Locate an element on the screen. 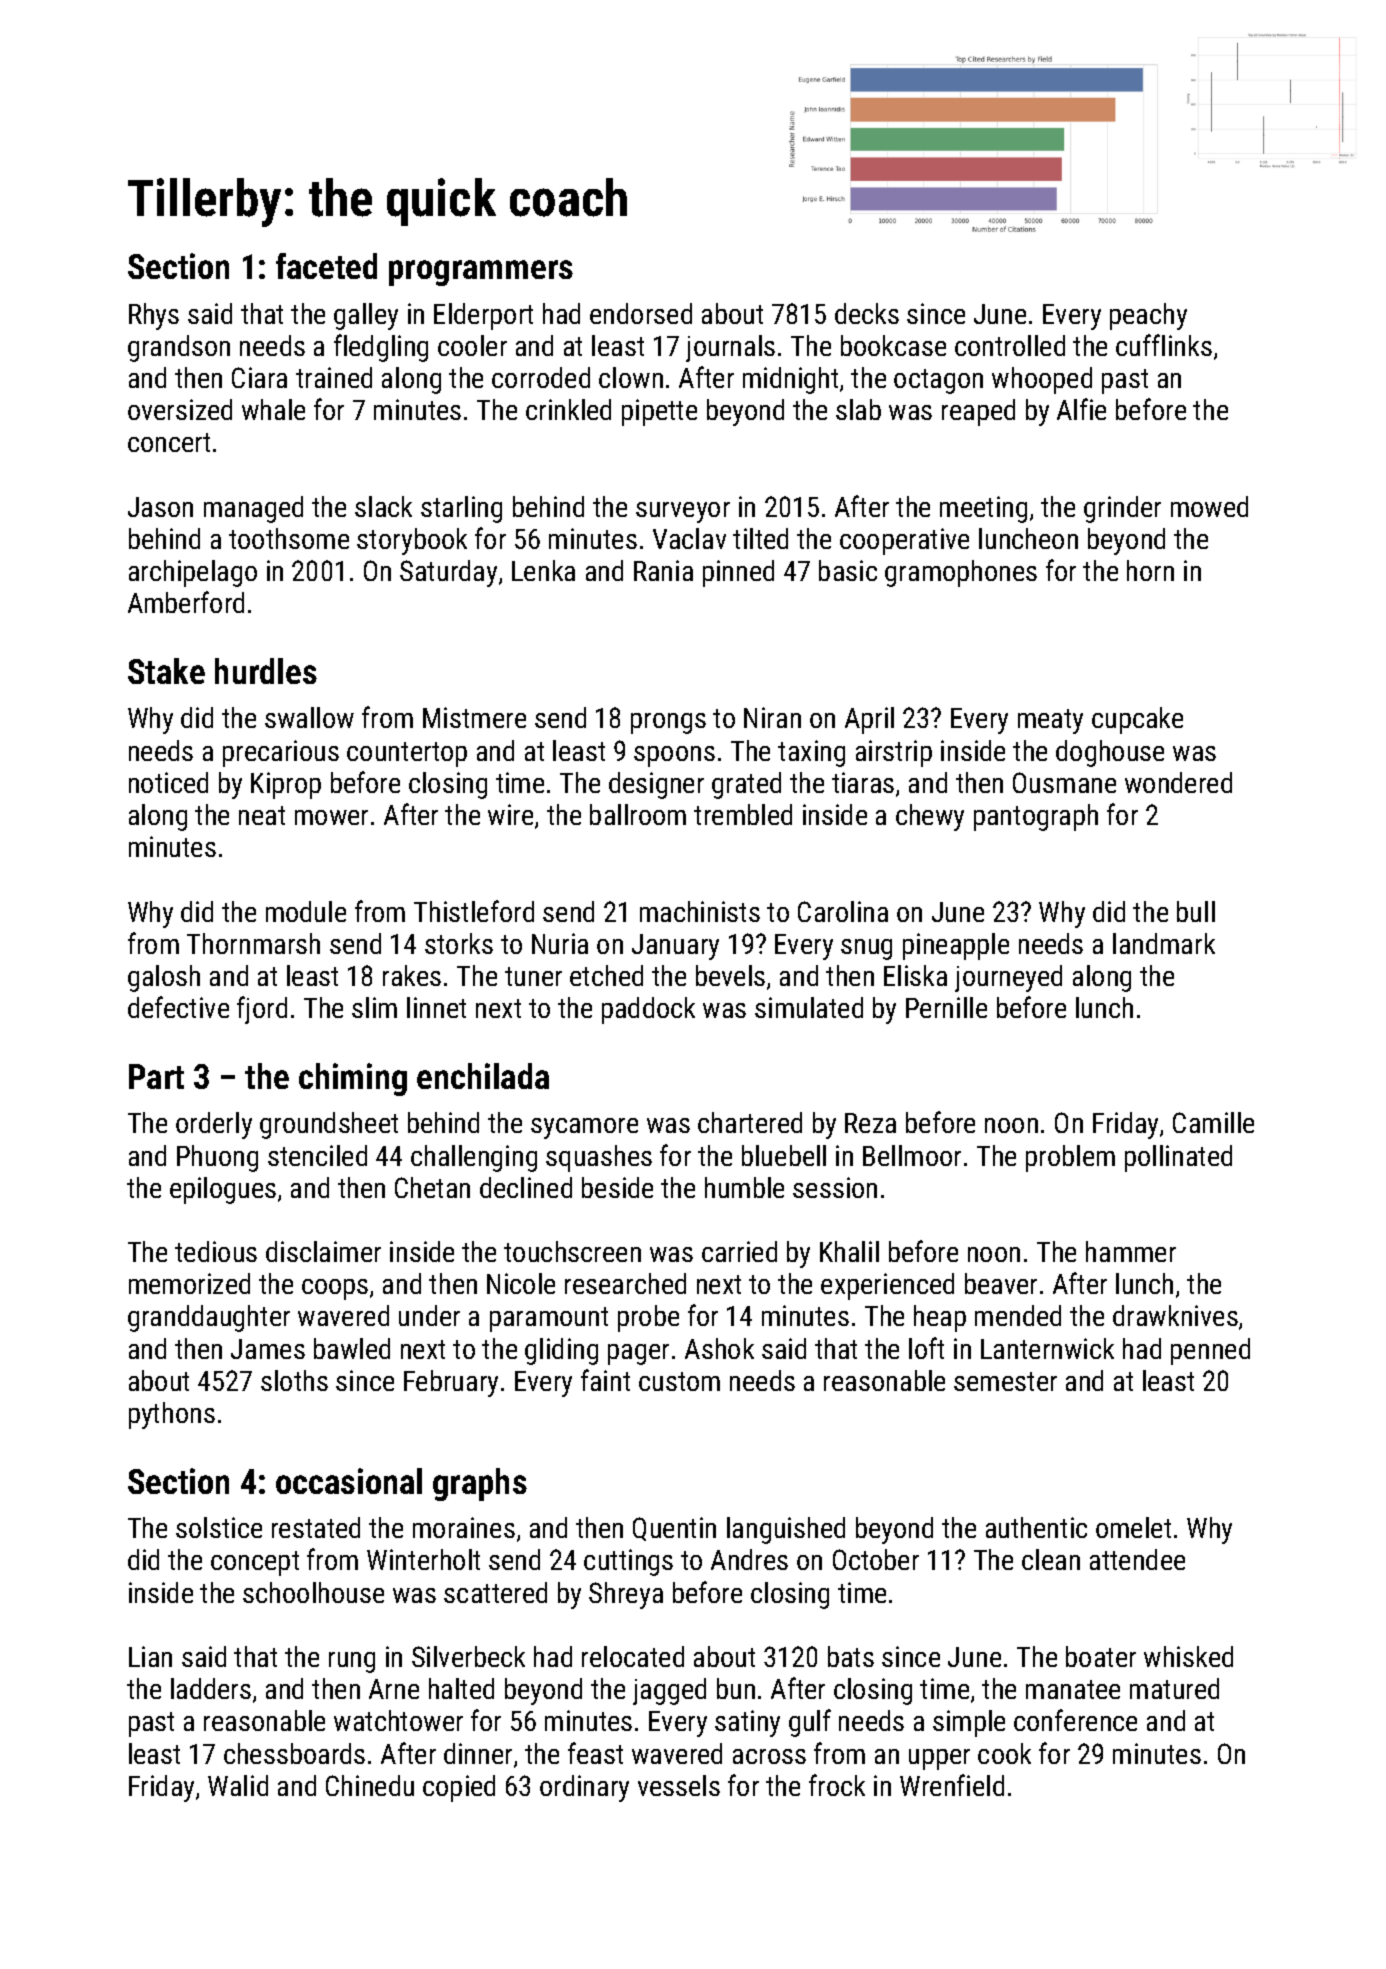 The width and height of the screenshot is (1386, 1969). etched is located at coordinates (606, 975).
